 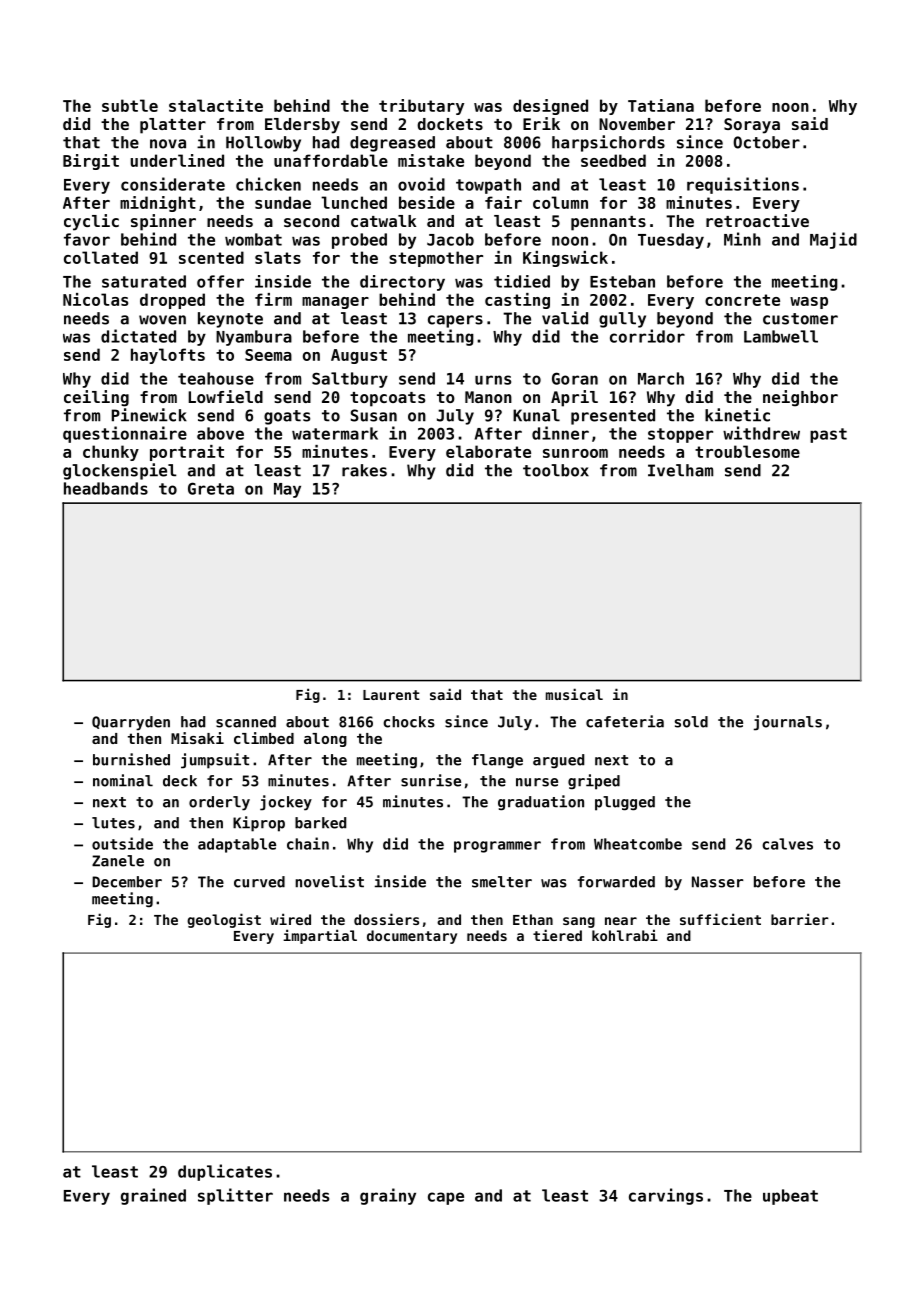 I want to click on musical, so click(x=574, y=694).
